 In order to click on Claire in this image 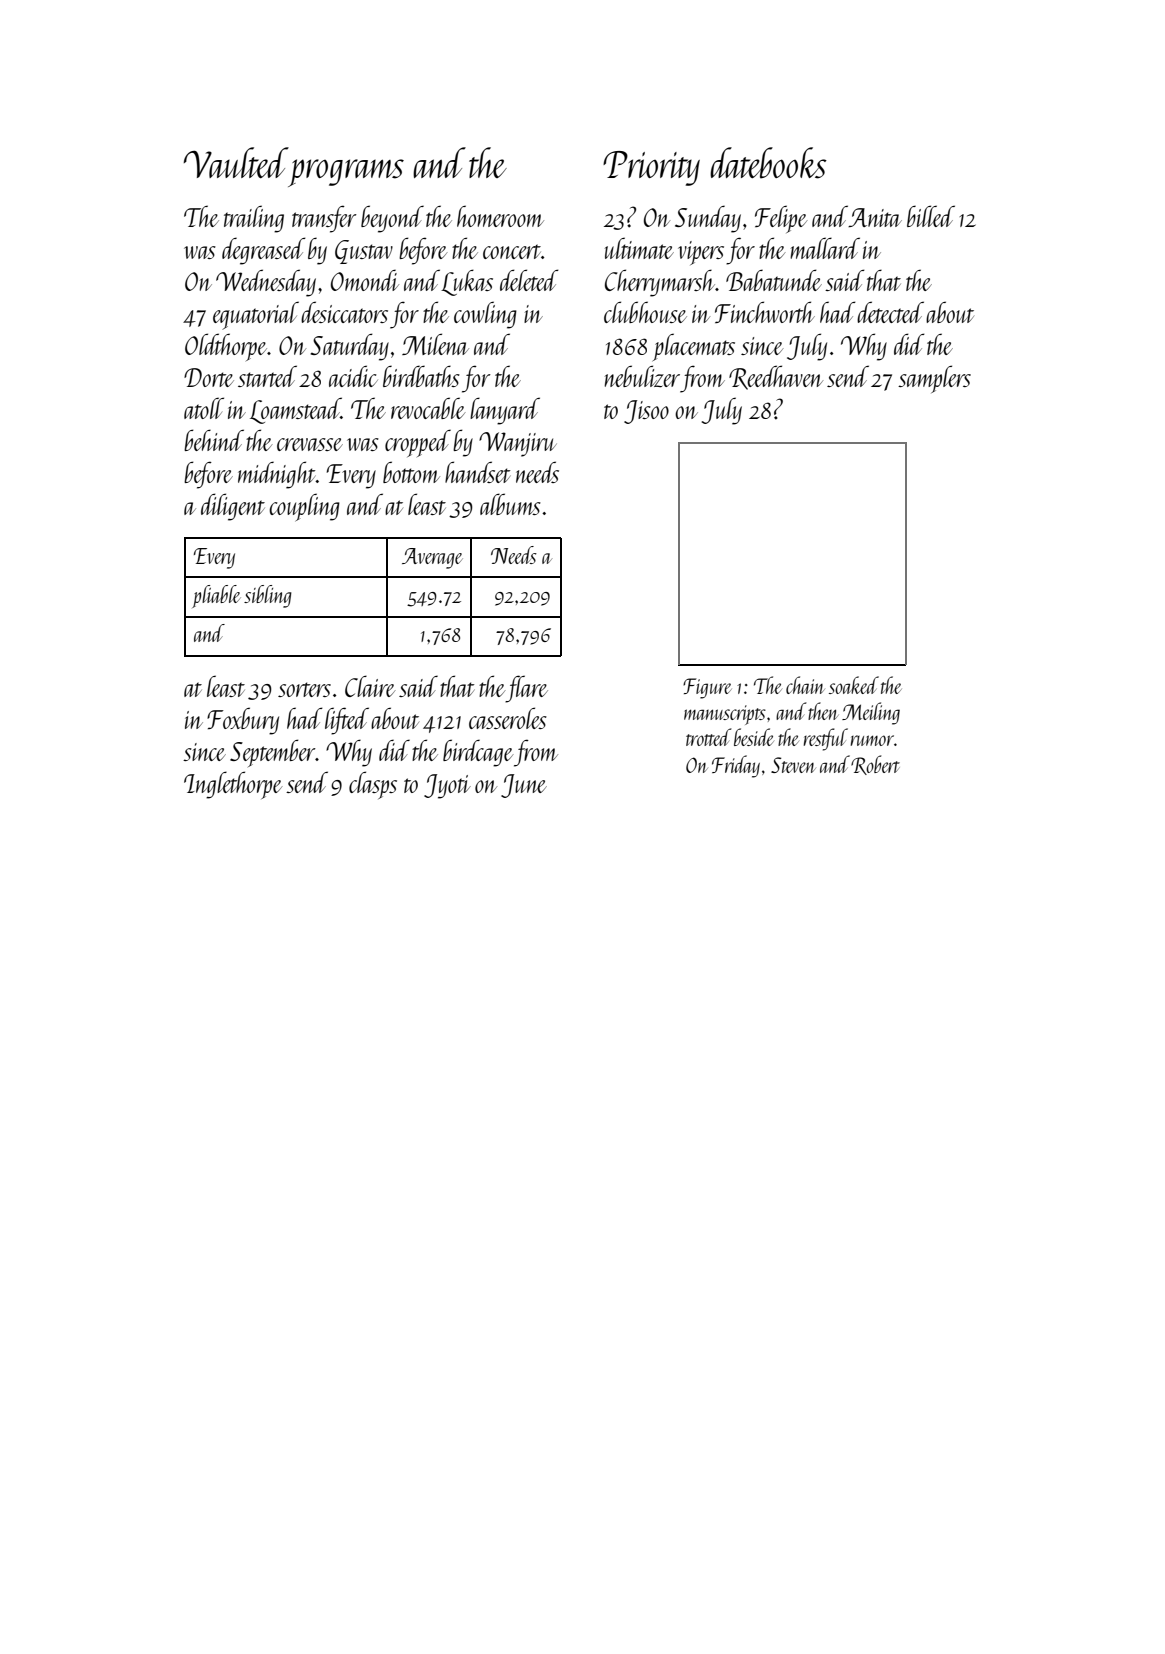, I will do `click(370, 686)`.
